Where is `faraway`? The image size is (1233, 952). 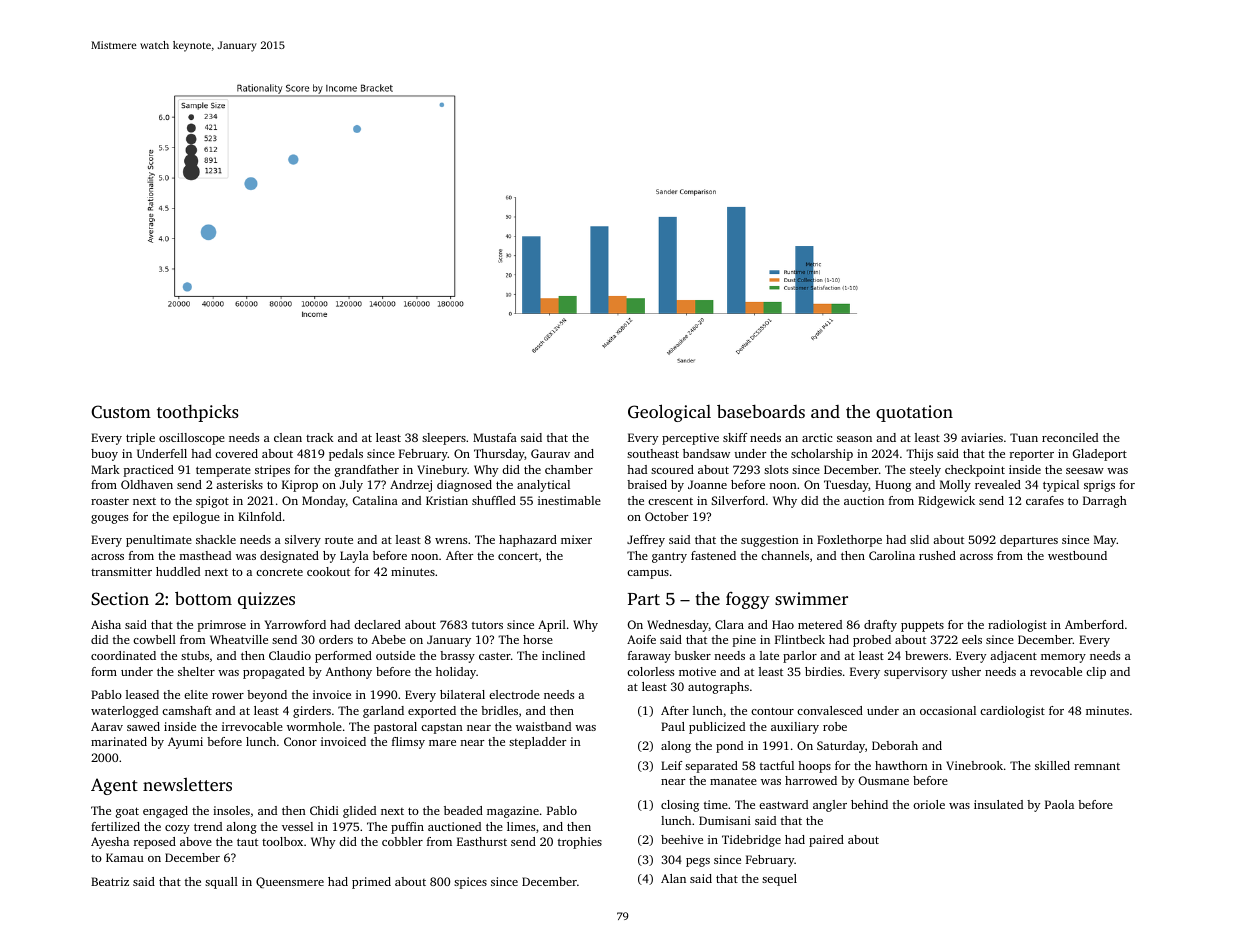 faraway is located at coordinates (649, 657).
